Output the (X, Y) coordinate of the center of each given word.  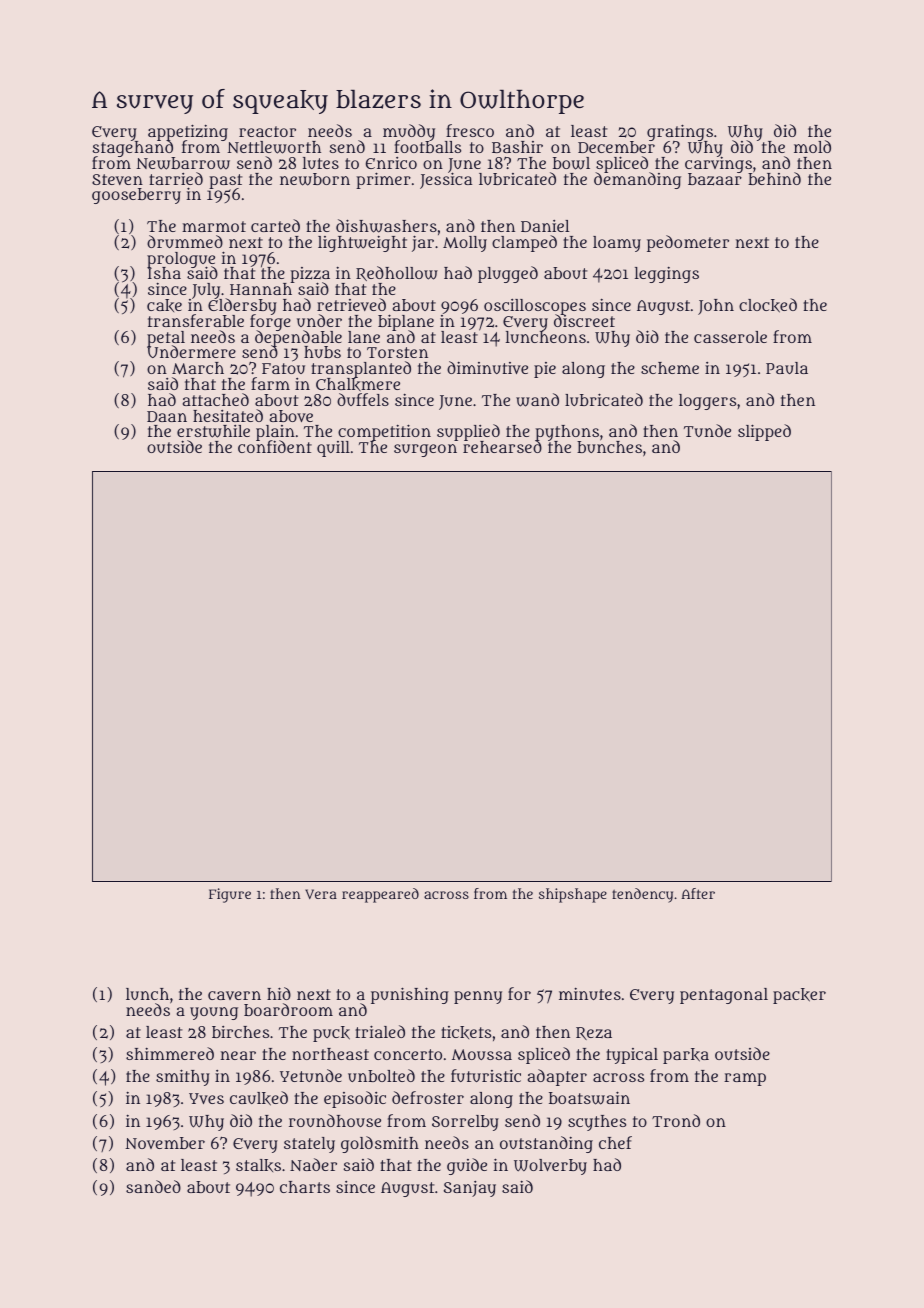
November (165, 1143)
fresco (470, 130)
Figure (230, 895)
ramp (745, 1079)
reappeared (380, 895)
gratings (680, 132)
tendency (642, 895)
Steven (117, 179)
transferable (196, 320)
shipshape (573, 895)
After (698, 893)
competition (384, 433)
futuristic (486, 1075)
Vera (321, 894)
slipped (764, 432)
